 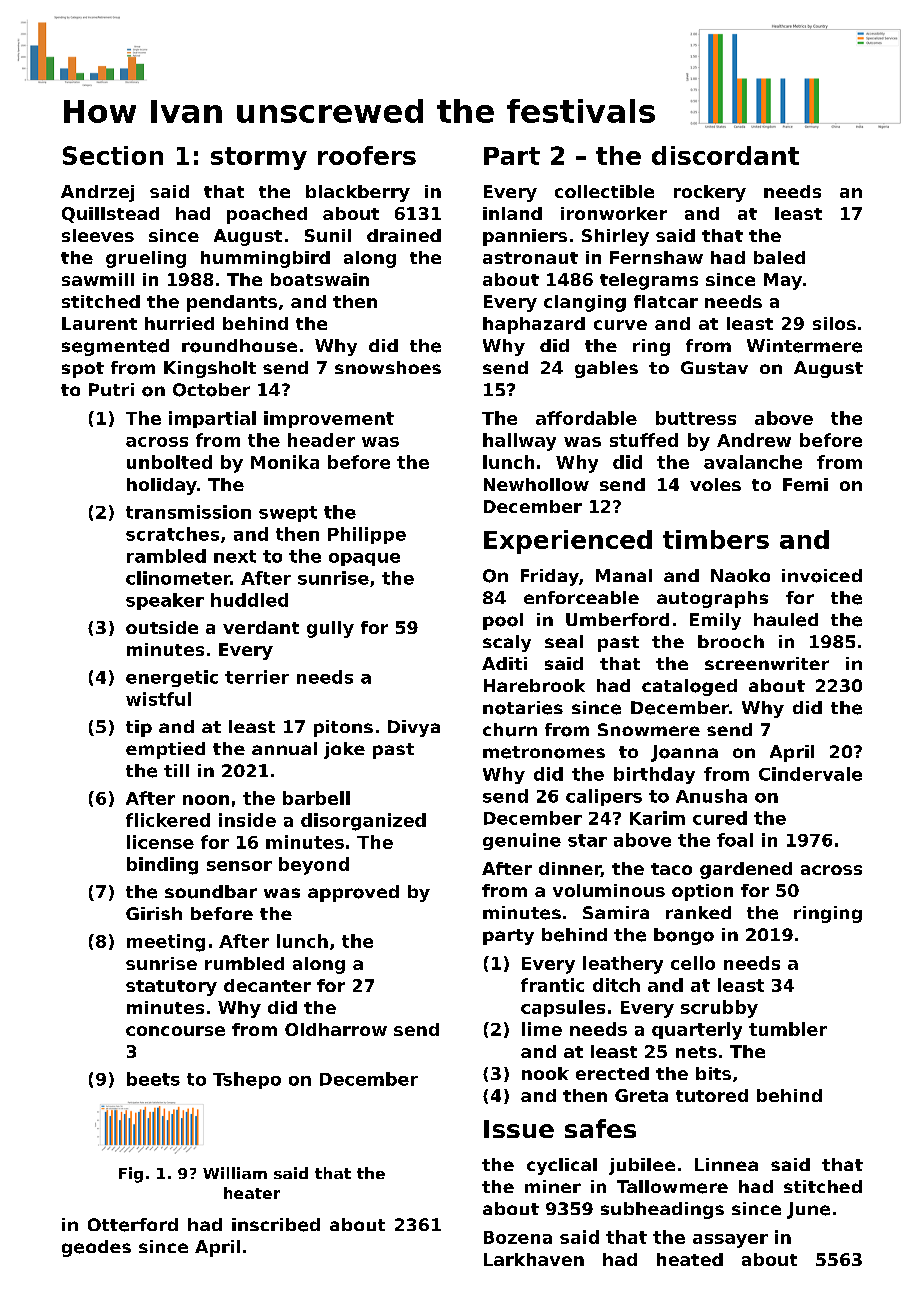 What do you see at coordinates (604, 191) in the image?
I see `collectible` at bounding box center [604, 191].
